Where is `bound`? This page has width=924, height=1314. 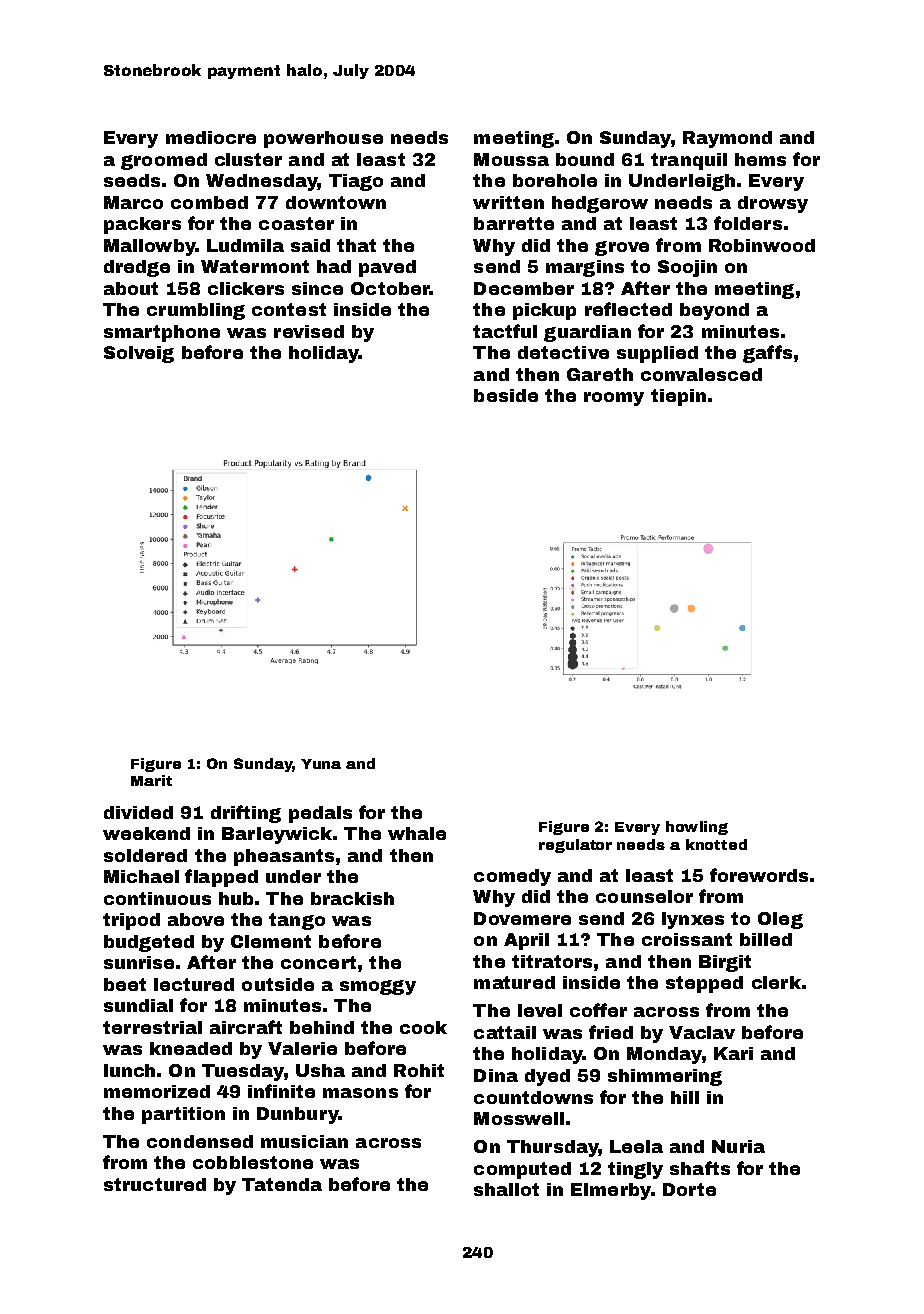 bound is located at coordinates (585, 159).
